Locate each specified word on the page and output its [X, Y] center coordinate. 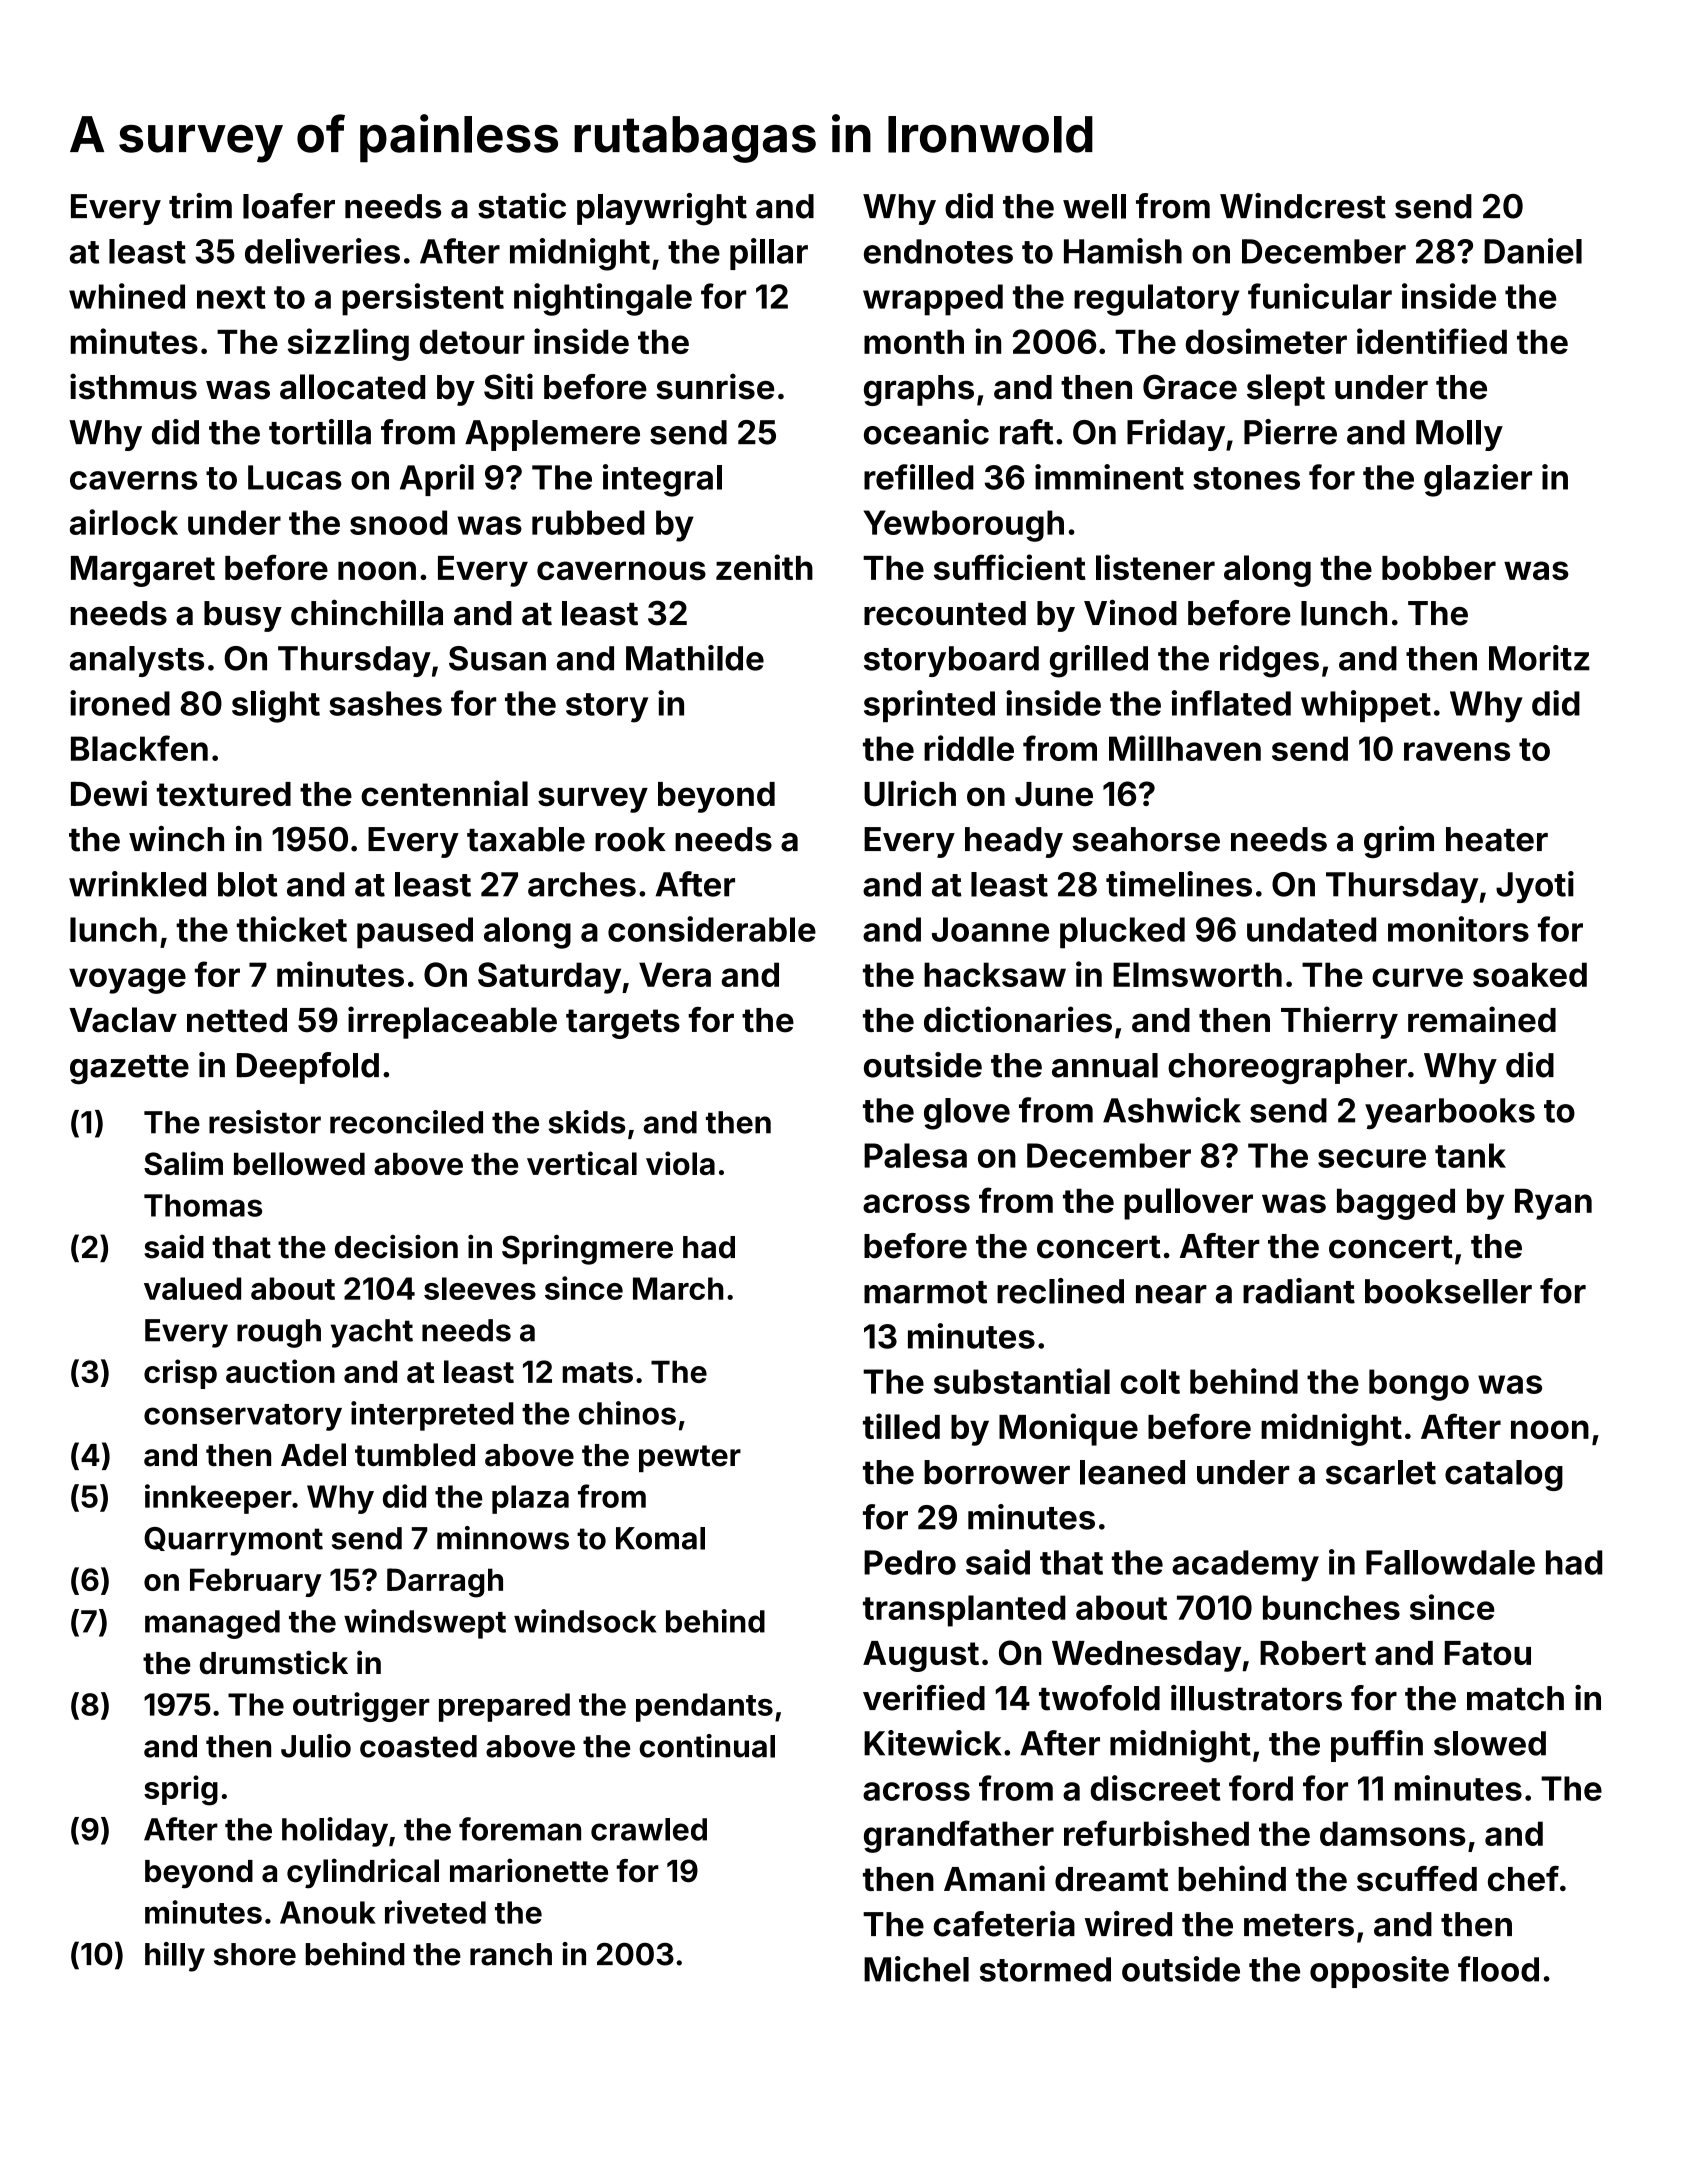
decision [396, 1247]
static [522, 206]
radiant [1299, 1291]
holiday [335, 1832]
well [1094, 206]
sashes [385, 703]
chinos [627, 1413]
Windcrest [1303, 206]
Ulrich [910, 793]
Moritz [1539, 658]
